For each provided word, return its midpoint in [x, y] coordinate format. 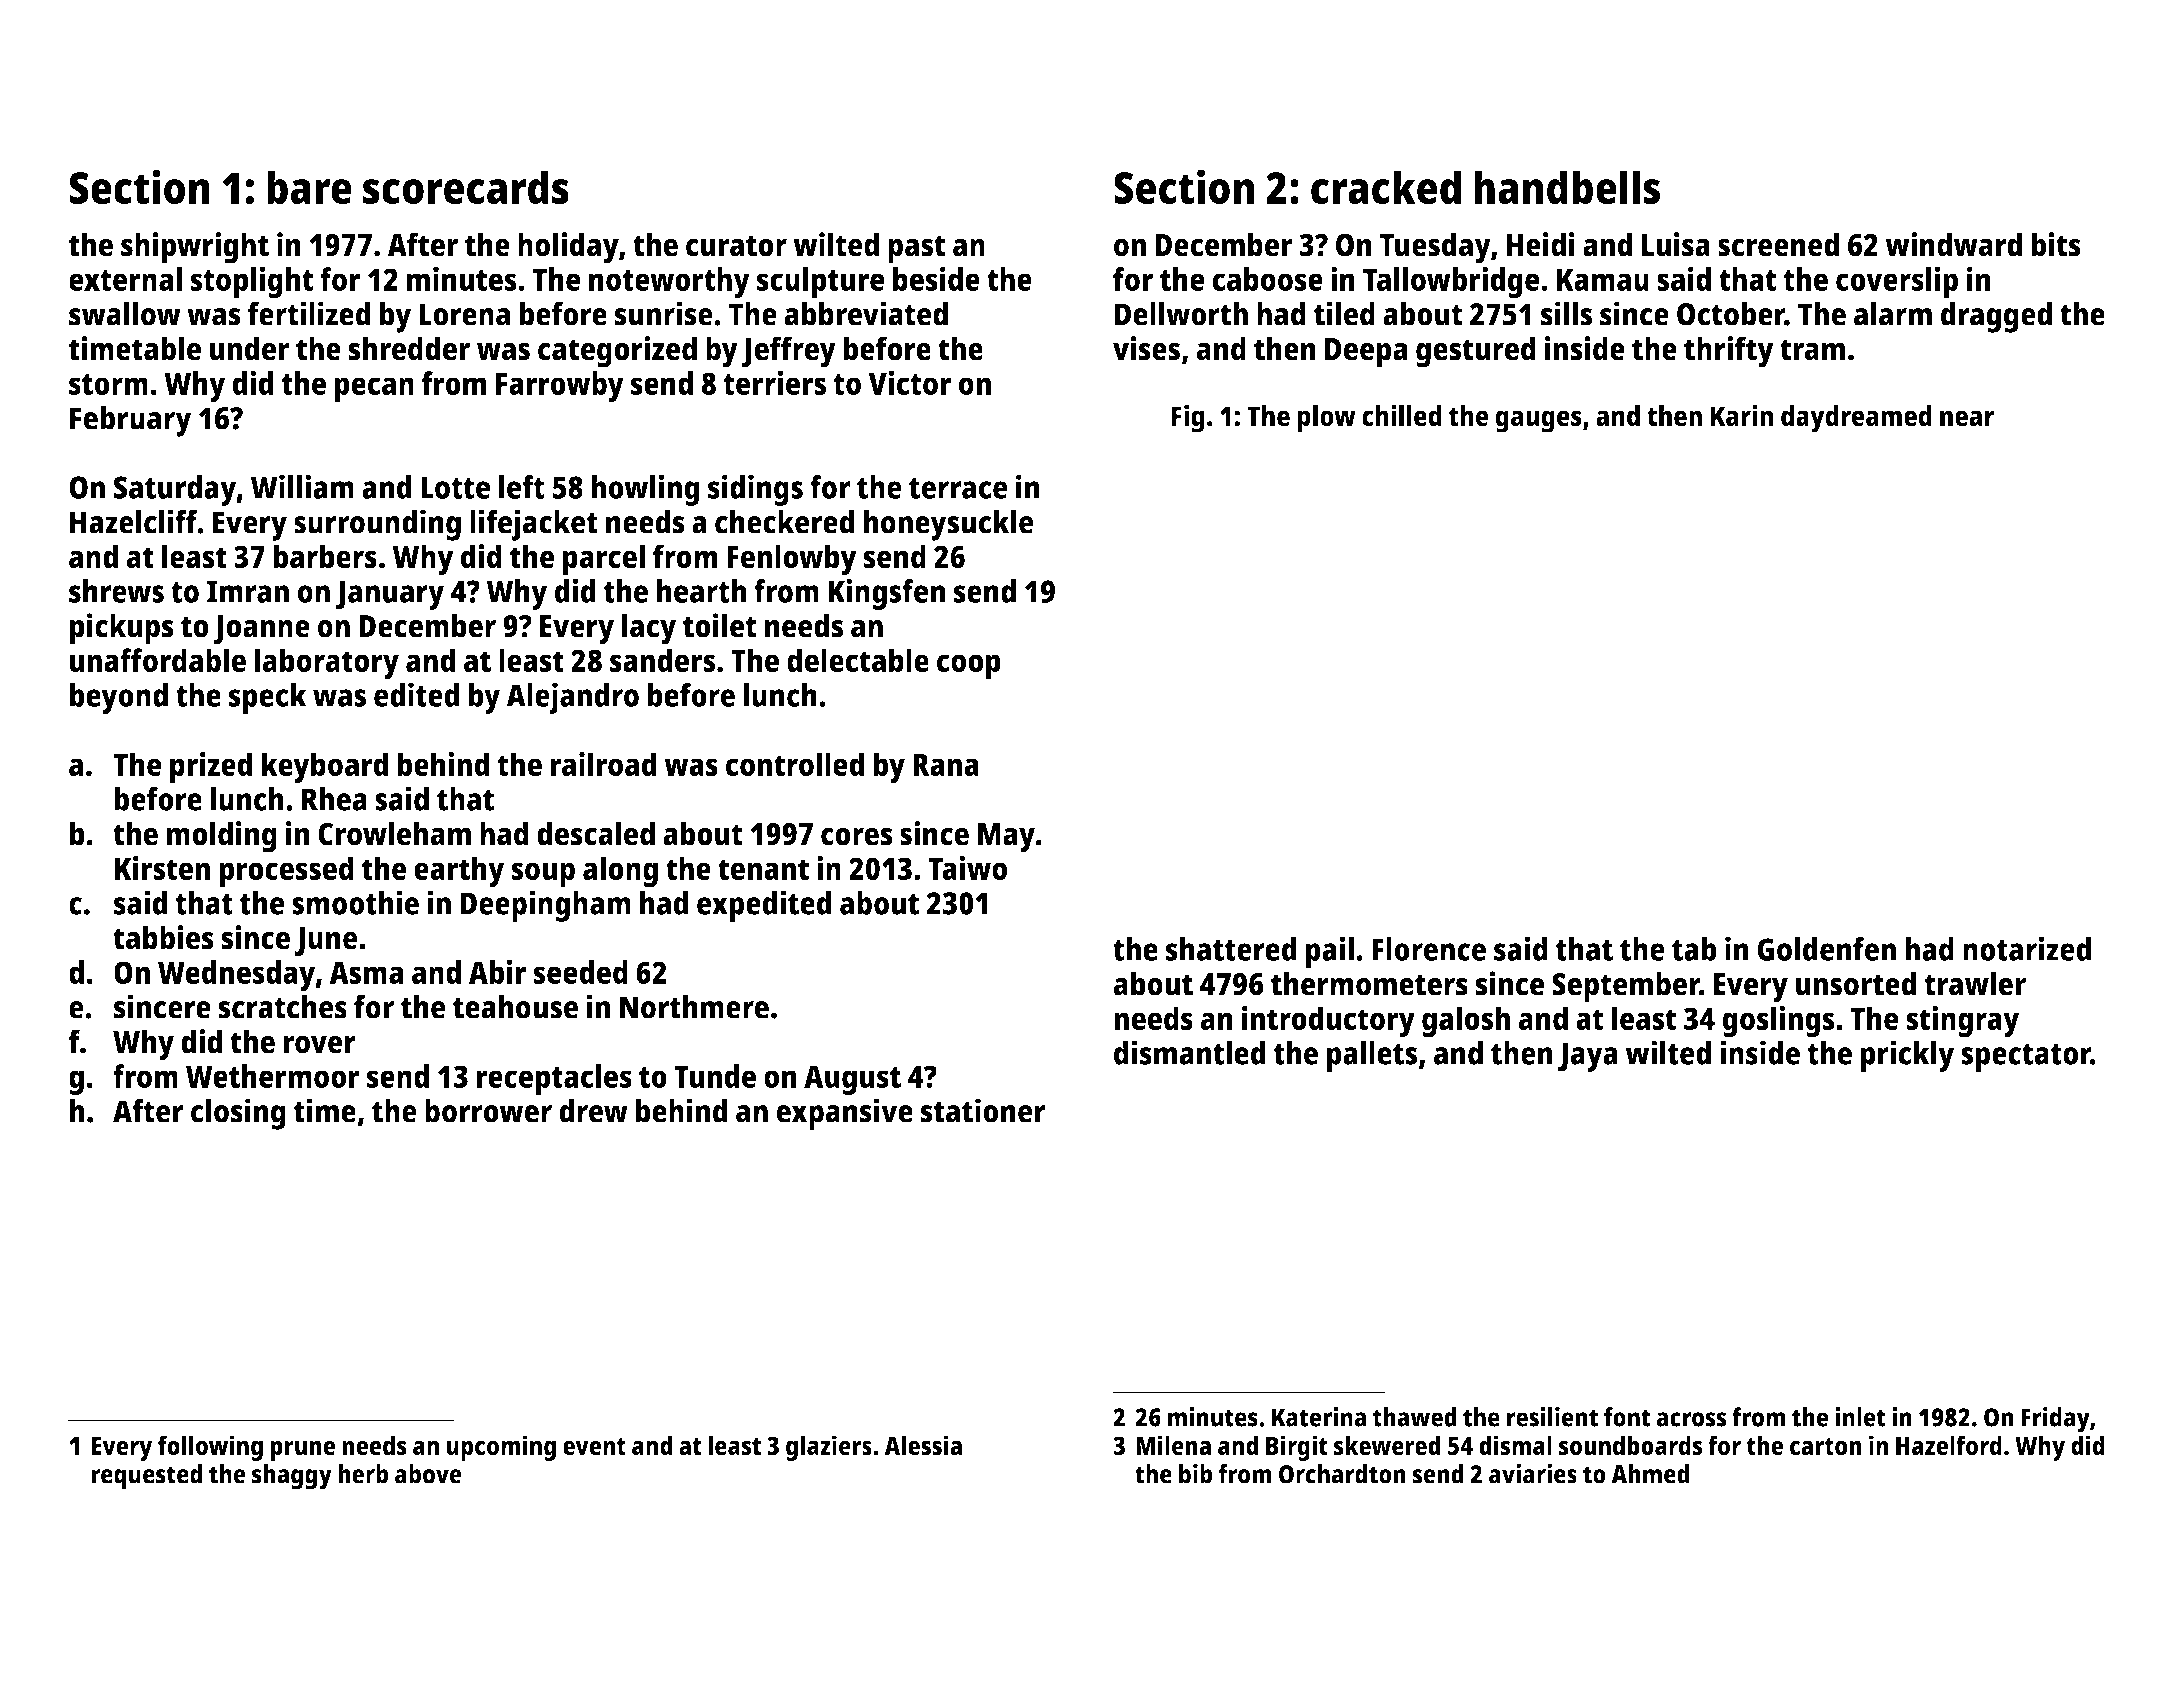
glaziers [829, 1448]
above [428, 1474]
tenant [763, 869]
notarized [2027, 948]
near [1967, 418]
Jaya [1588, 1057]
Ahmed [1650, 1474]
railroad [604, 764]
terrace [958, 488]
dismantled [1190, 1052]
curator [736, 246]
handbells [1567, 187]
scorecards [466, 187]
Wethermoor [273, 1076]
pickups [122, 629]
